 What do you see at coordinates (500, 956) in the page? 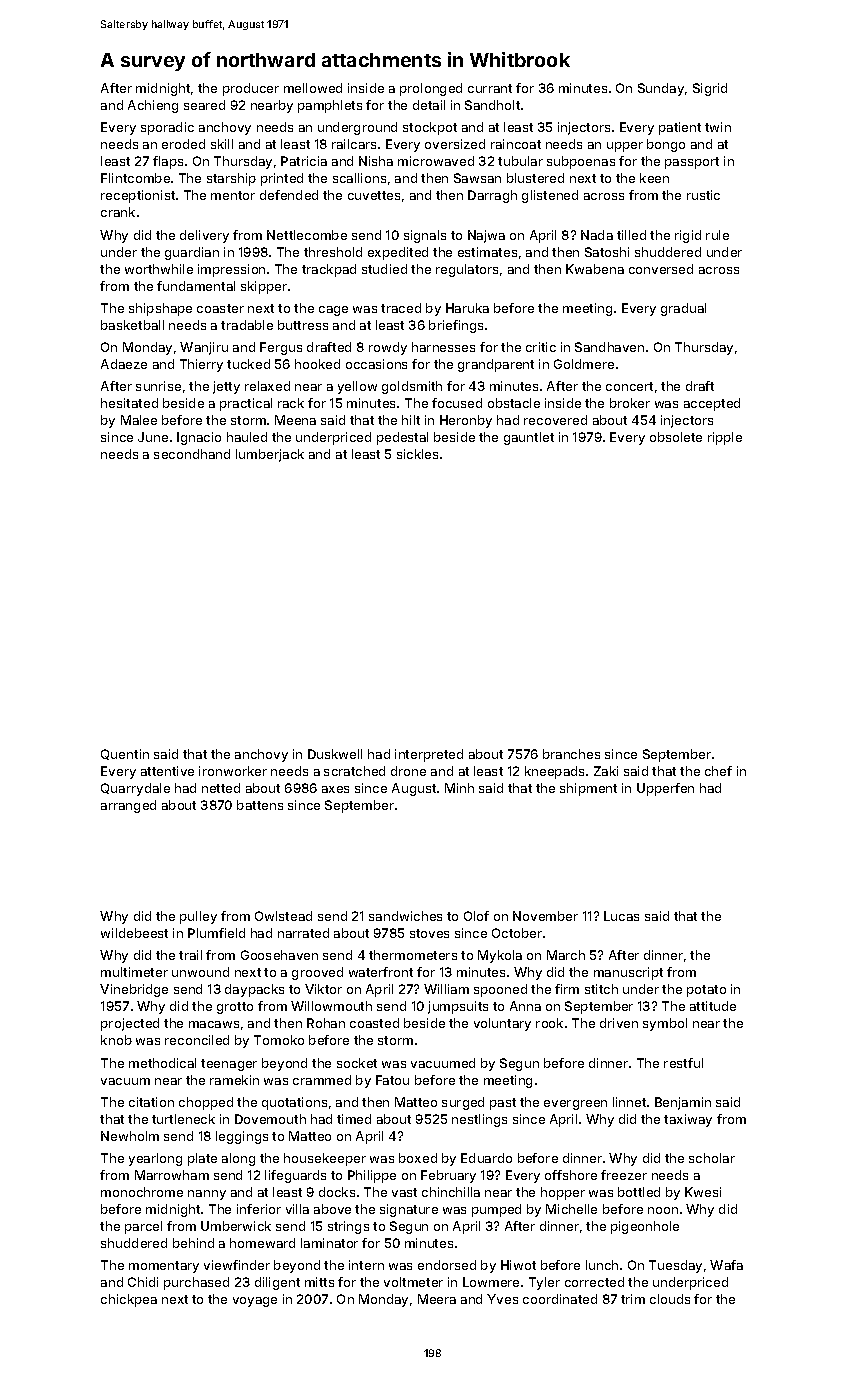
I see `Mykola` at bounding box center [500, 956].
